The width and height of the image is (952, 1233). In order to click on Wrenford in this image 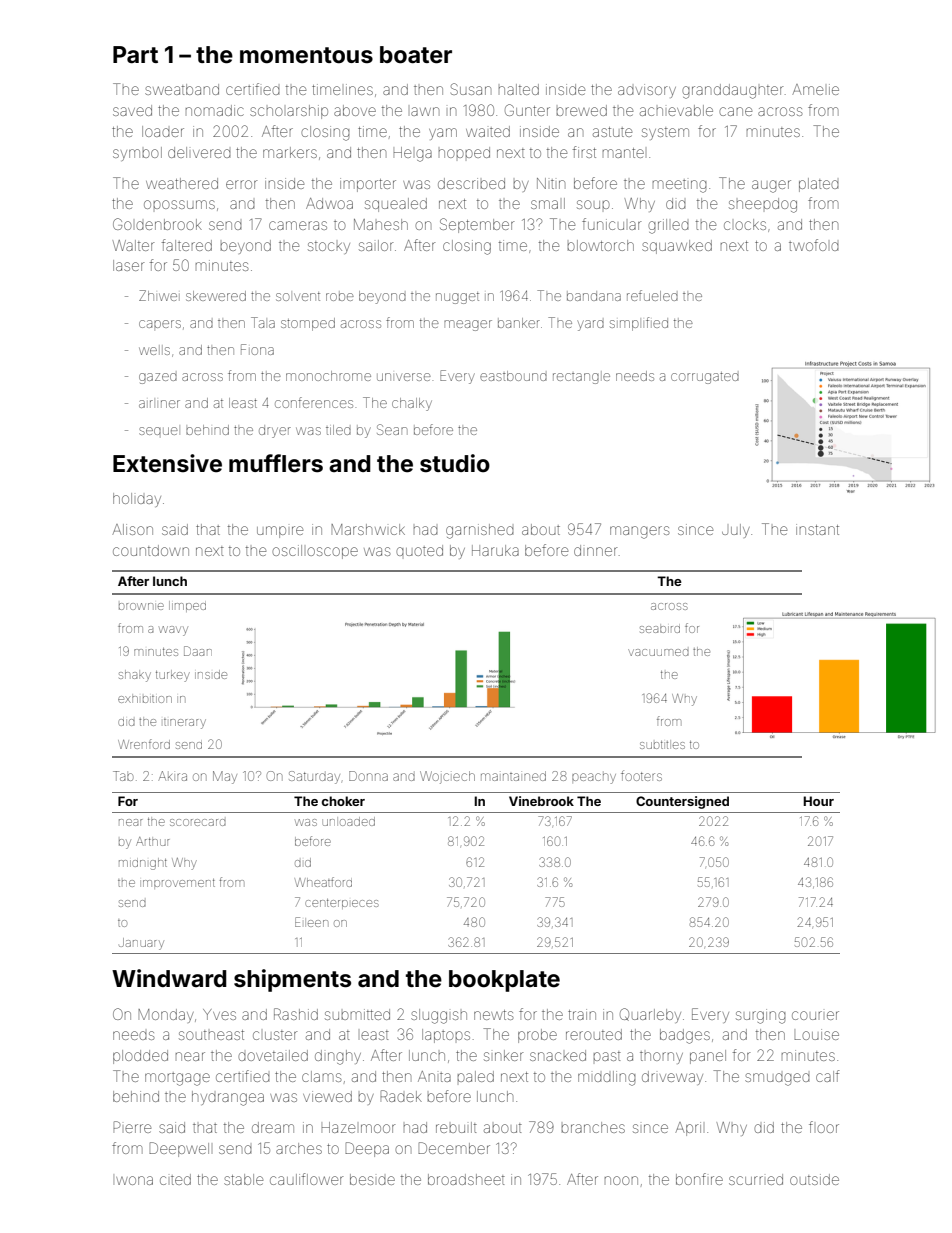, I will do `click(144, 744)`.
